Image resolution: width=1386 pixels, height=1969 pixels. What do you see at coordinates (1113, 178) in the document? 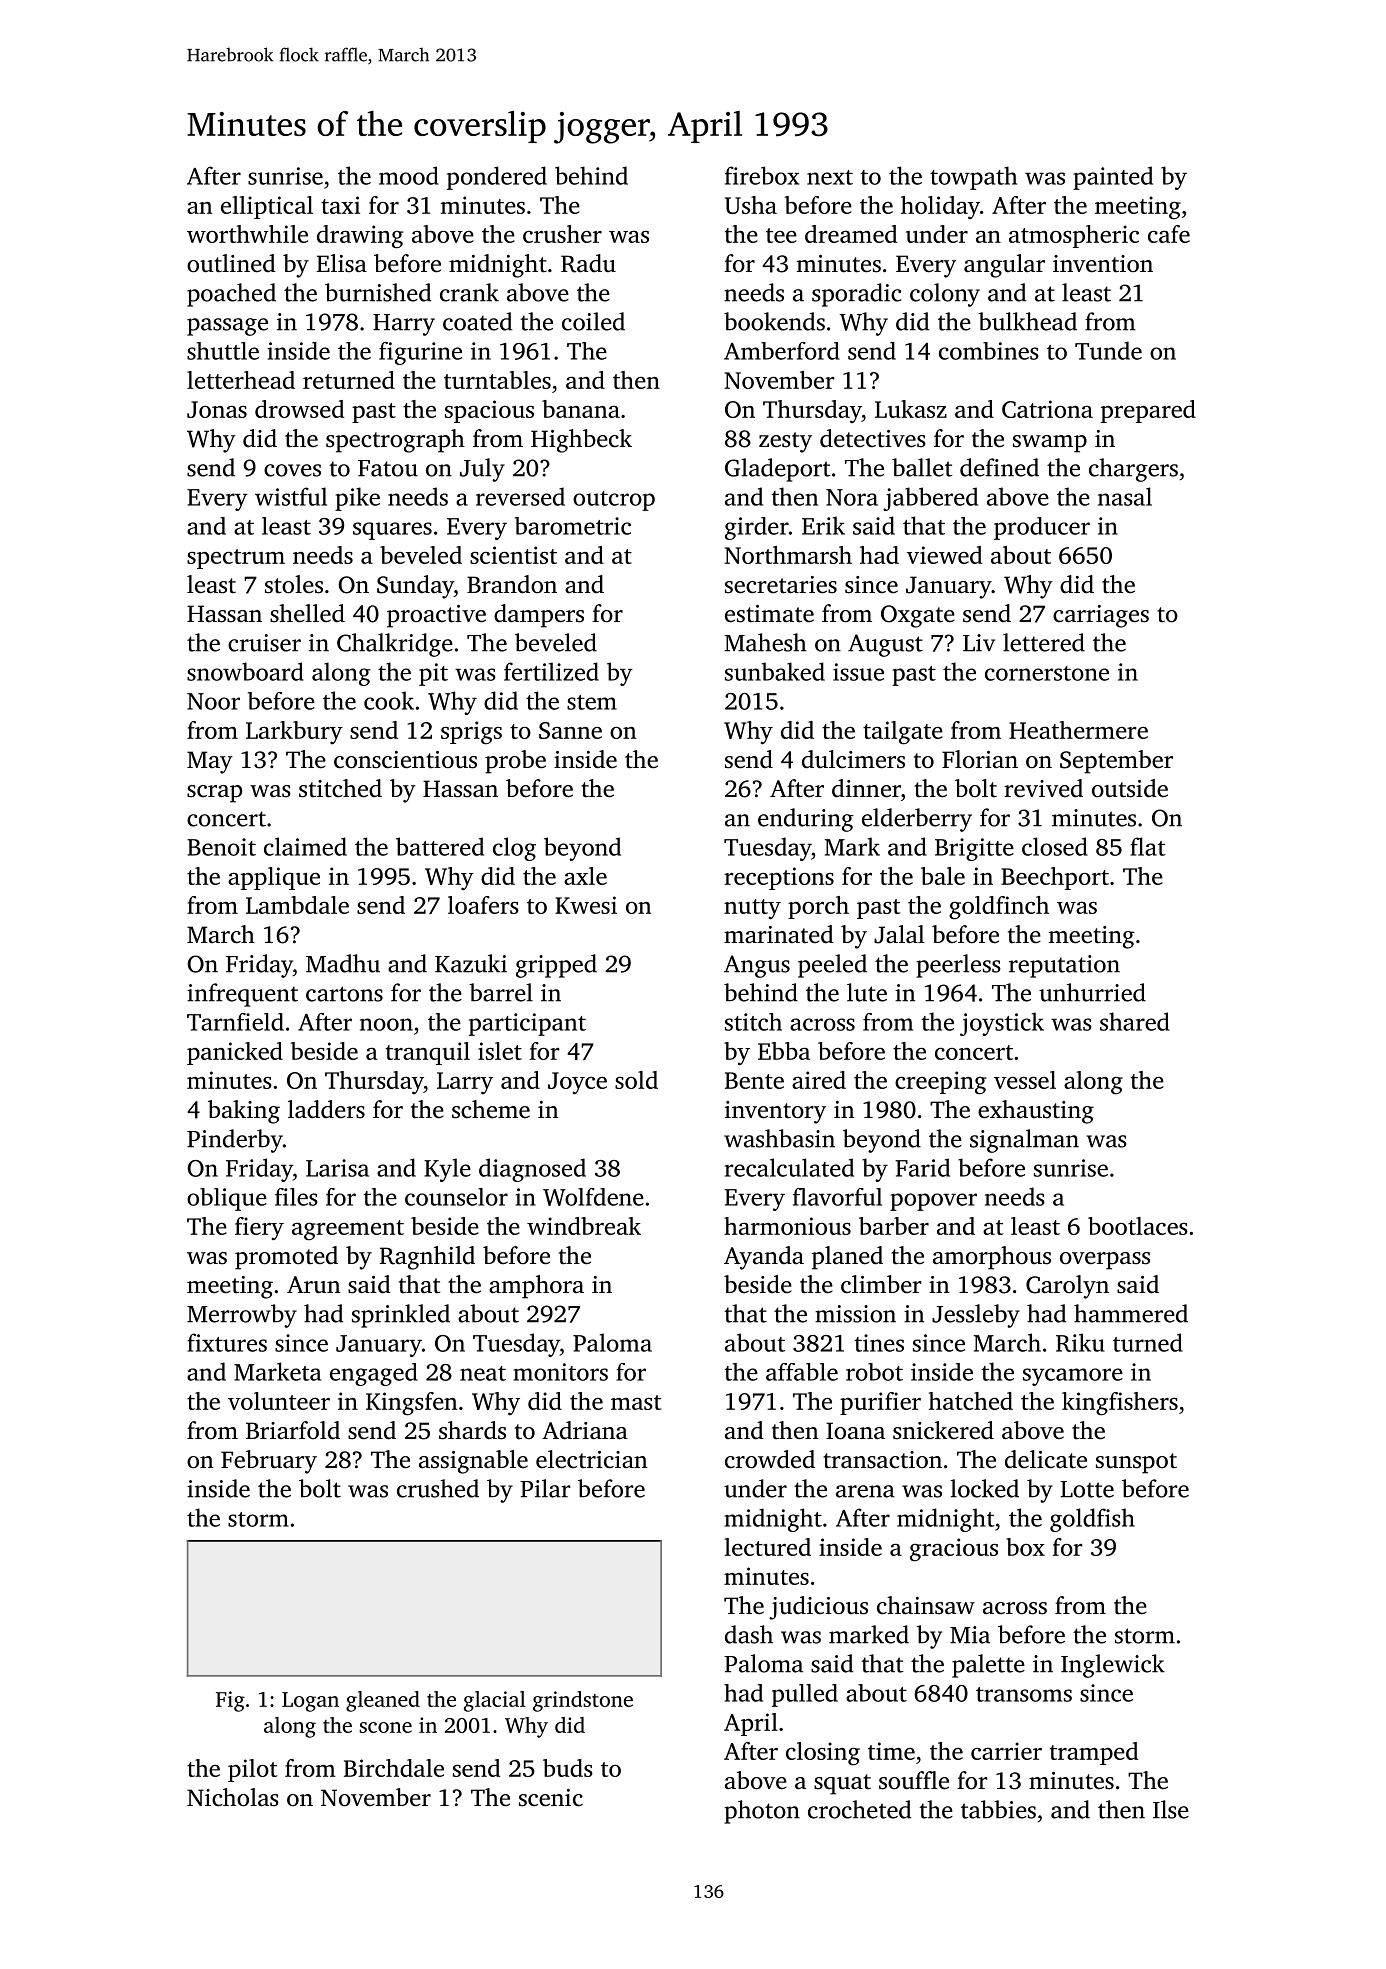
I see `painted` at bounding box center [1113, 178].
